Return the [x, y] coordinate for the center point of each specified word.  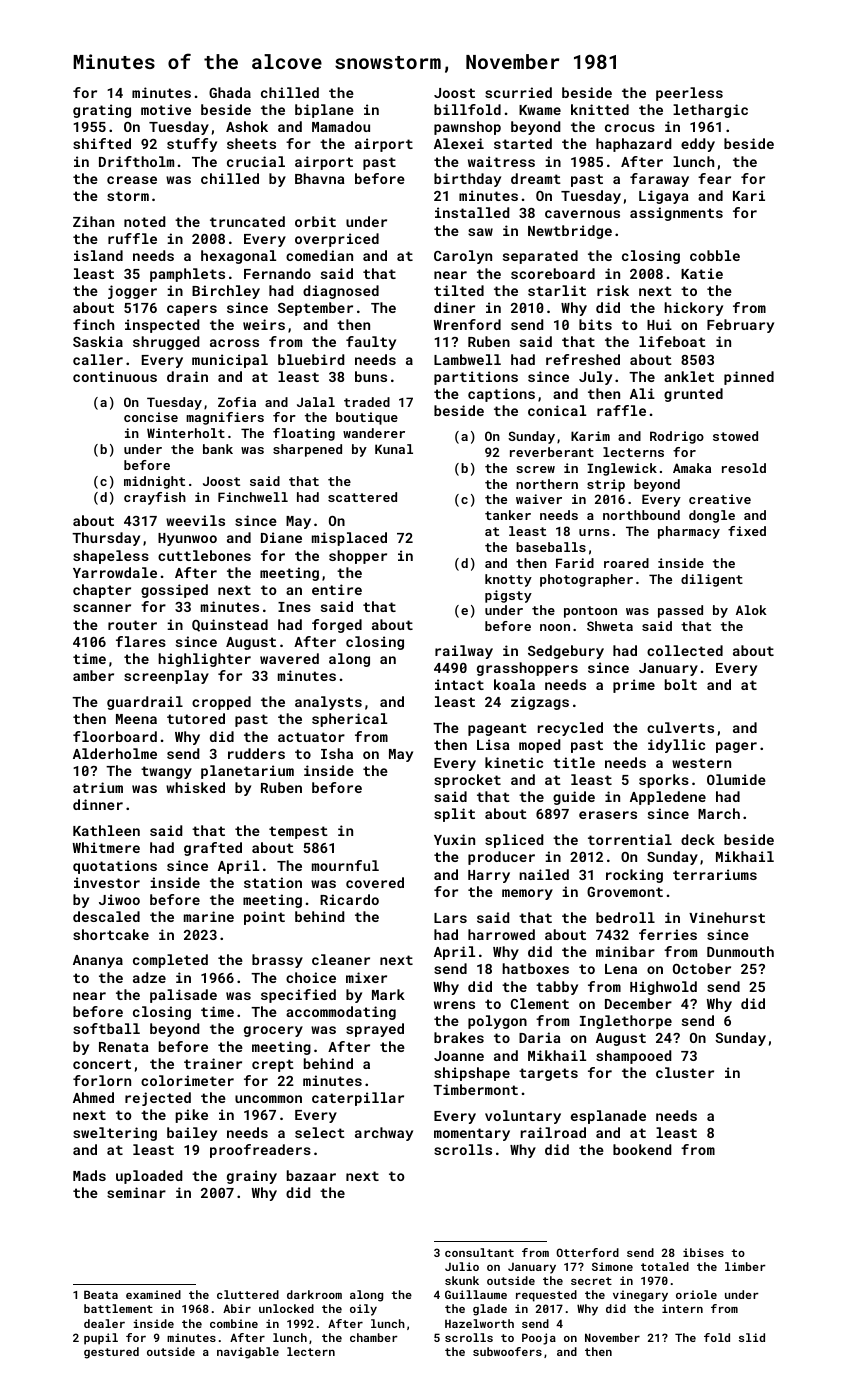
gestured [111, 1353]
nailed [544, 874]
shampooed [633, 1057]
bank [218, 449]
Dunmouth [740, 951]
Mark [388, 994]
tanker [508, 515]
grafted [213, 849]
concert [102, 1064]
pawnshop [467, 128]
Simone [612, 1266]
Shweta [610, 626]
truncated [247, 221]
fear [714, 178]
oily [363, 1310]
